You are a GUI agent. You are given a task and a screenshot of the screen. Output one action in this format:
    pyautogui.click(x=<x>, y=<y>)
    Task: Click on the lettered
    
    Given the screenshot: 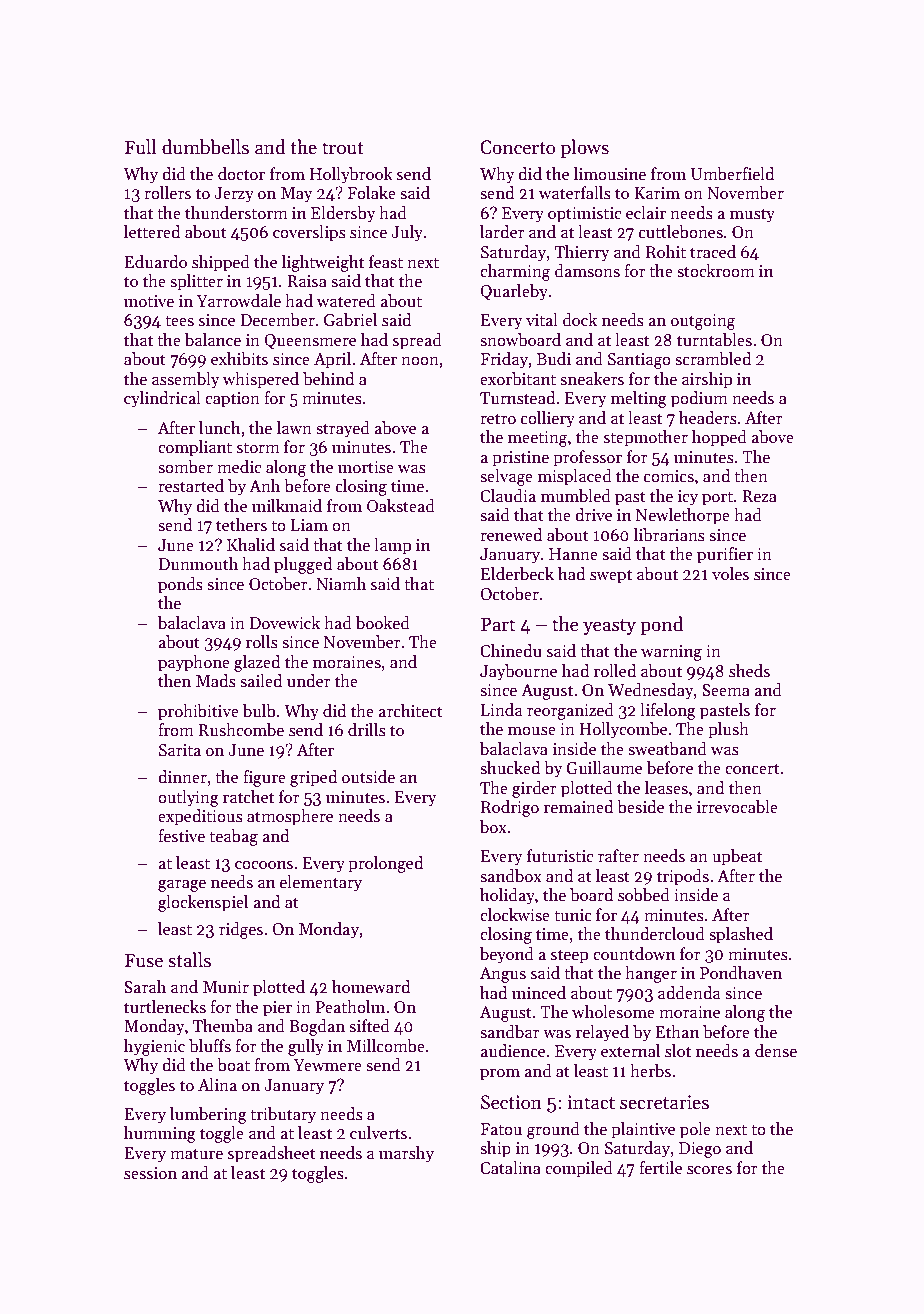 What is the action you would take?
    pyautogui.click(x=152, y=232)
